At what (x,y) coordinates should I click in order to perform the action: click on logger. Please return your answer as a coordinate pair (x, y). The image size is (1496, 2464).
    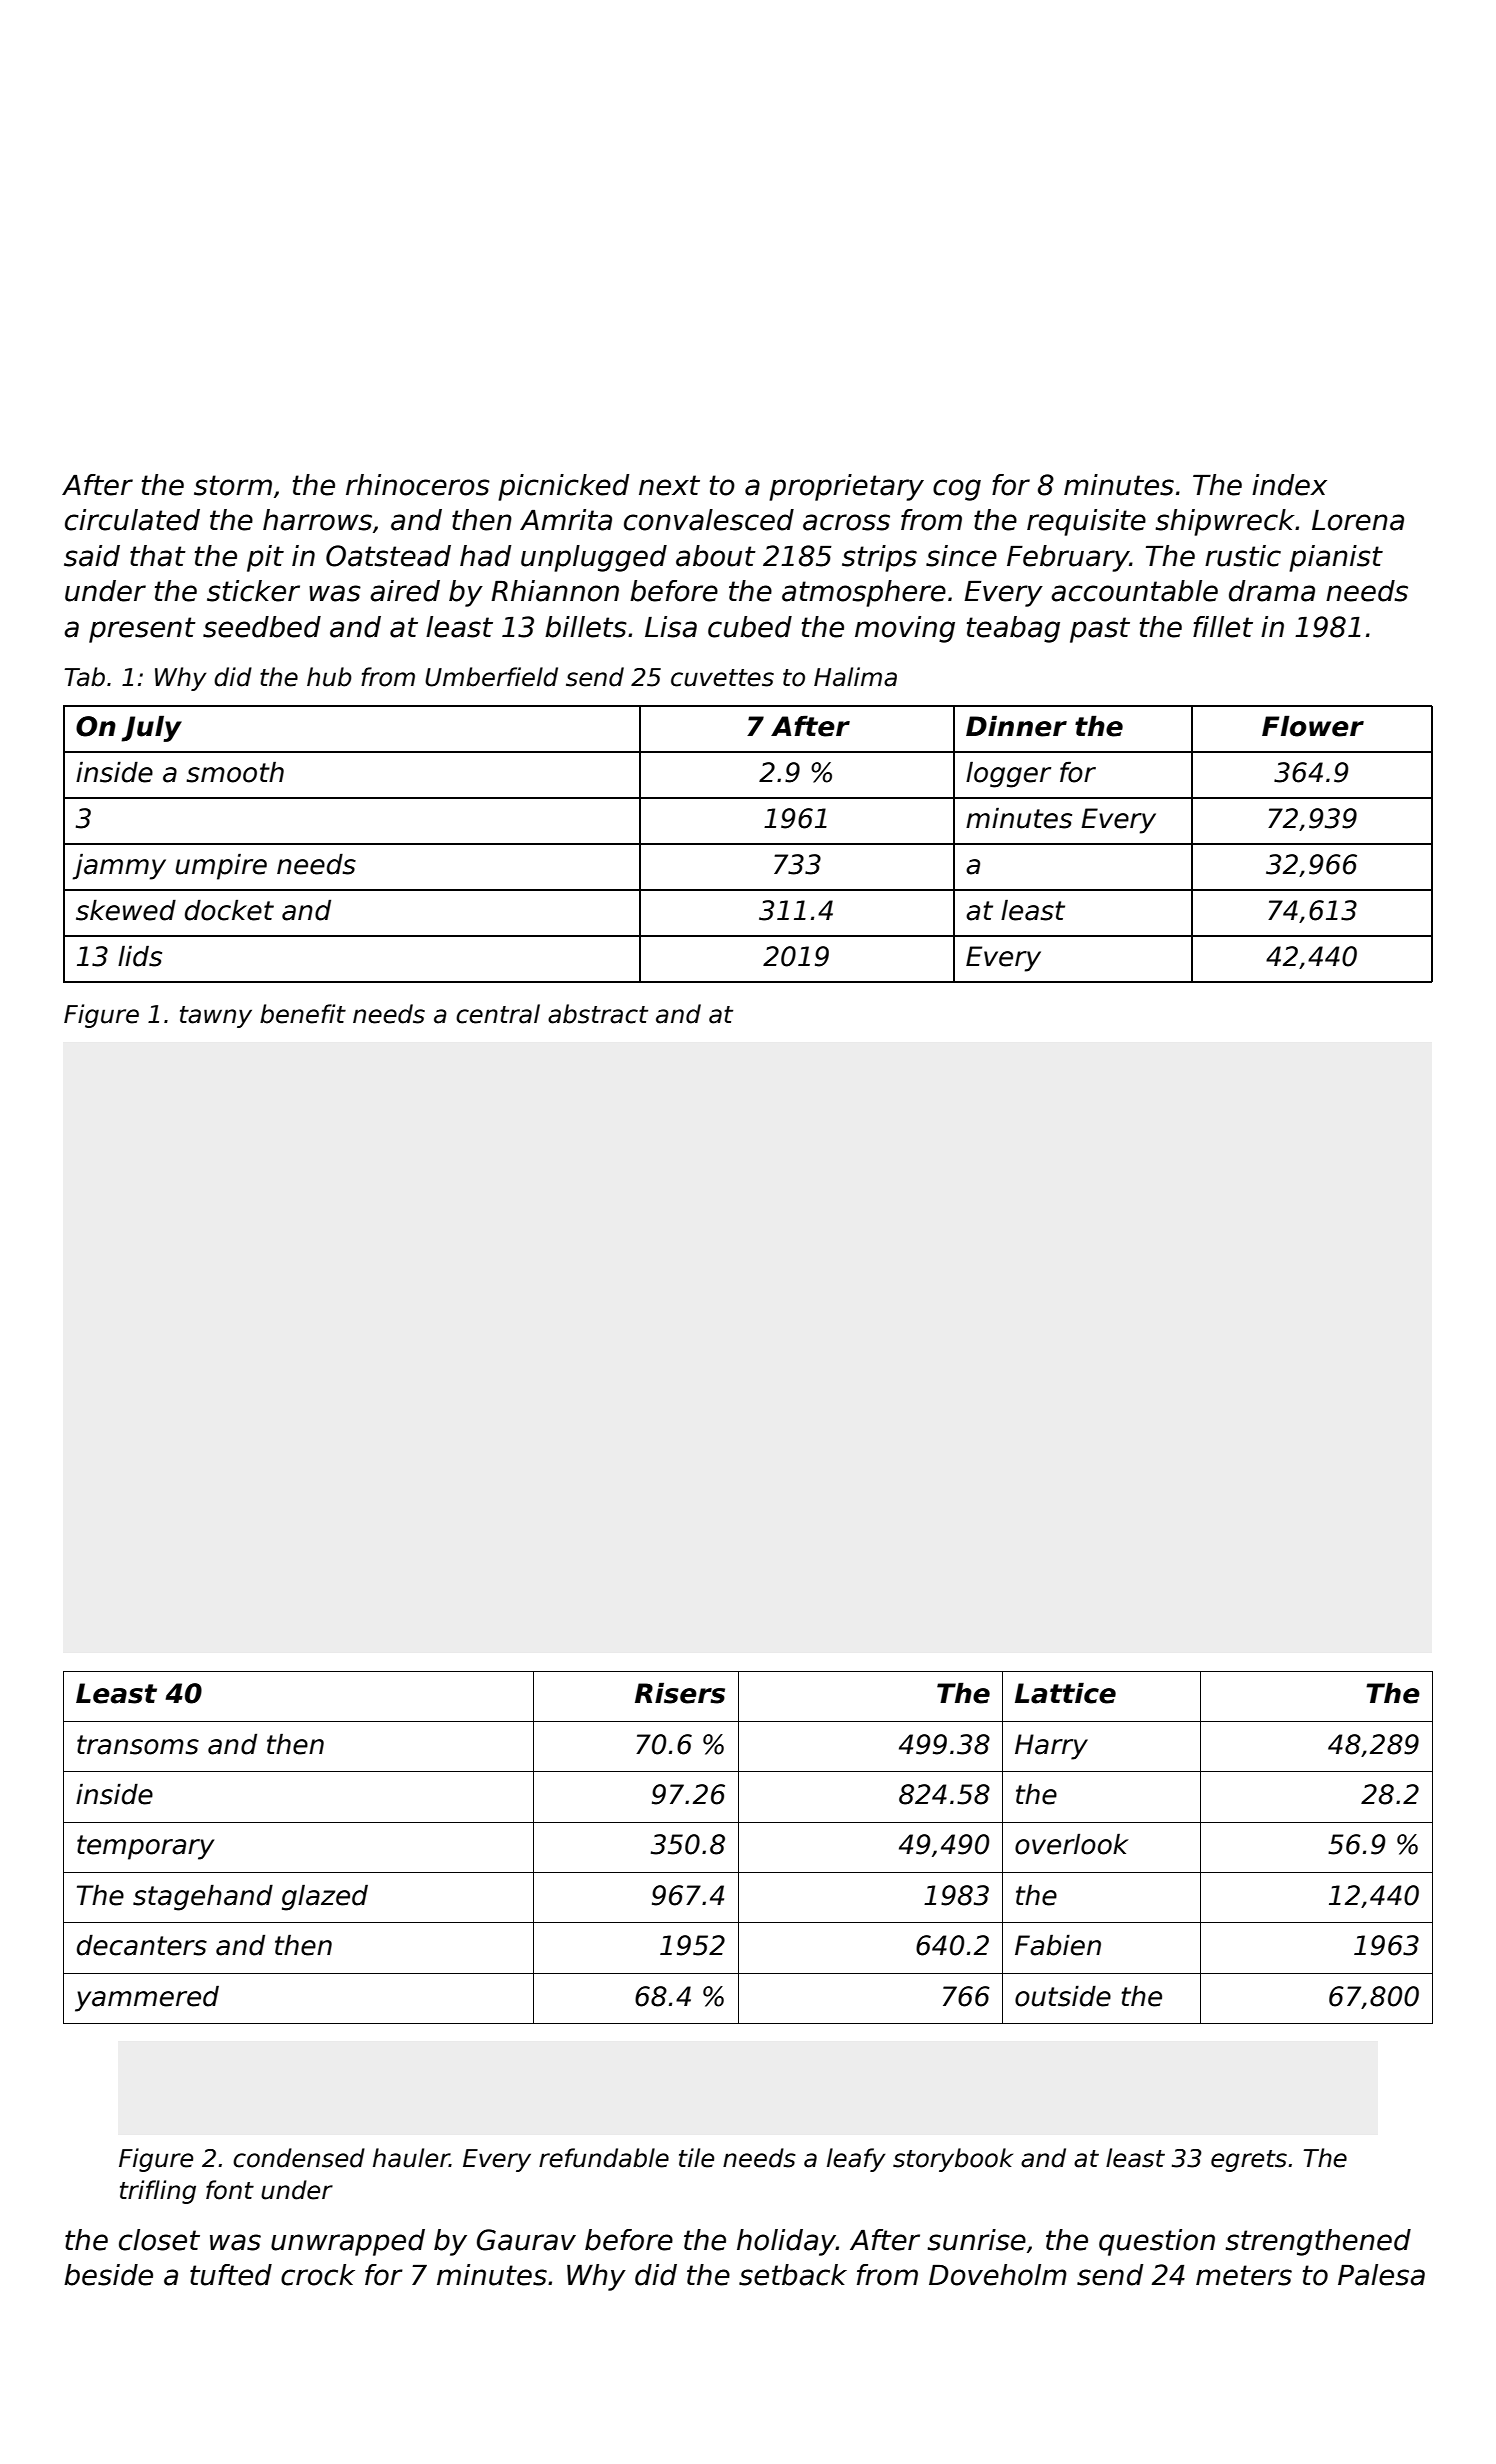
    Looking at the image, I should click on (1008, 775).
